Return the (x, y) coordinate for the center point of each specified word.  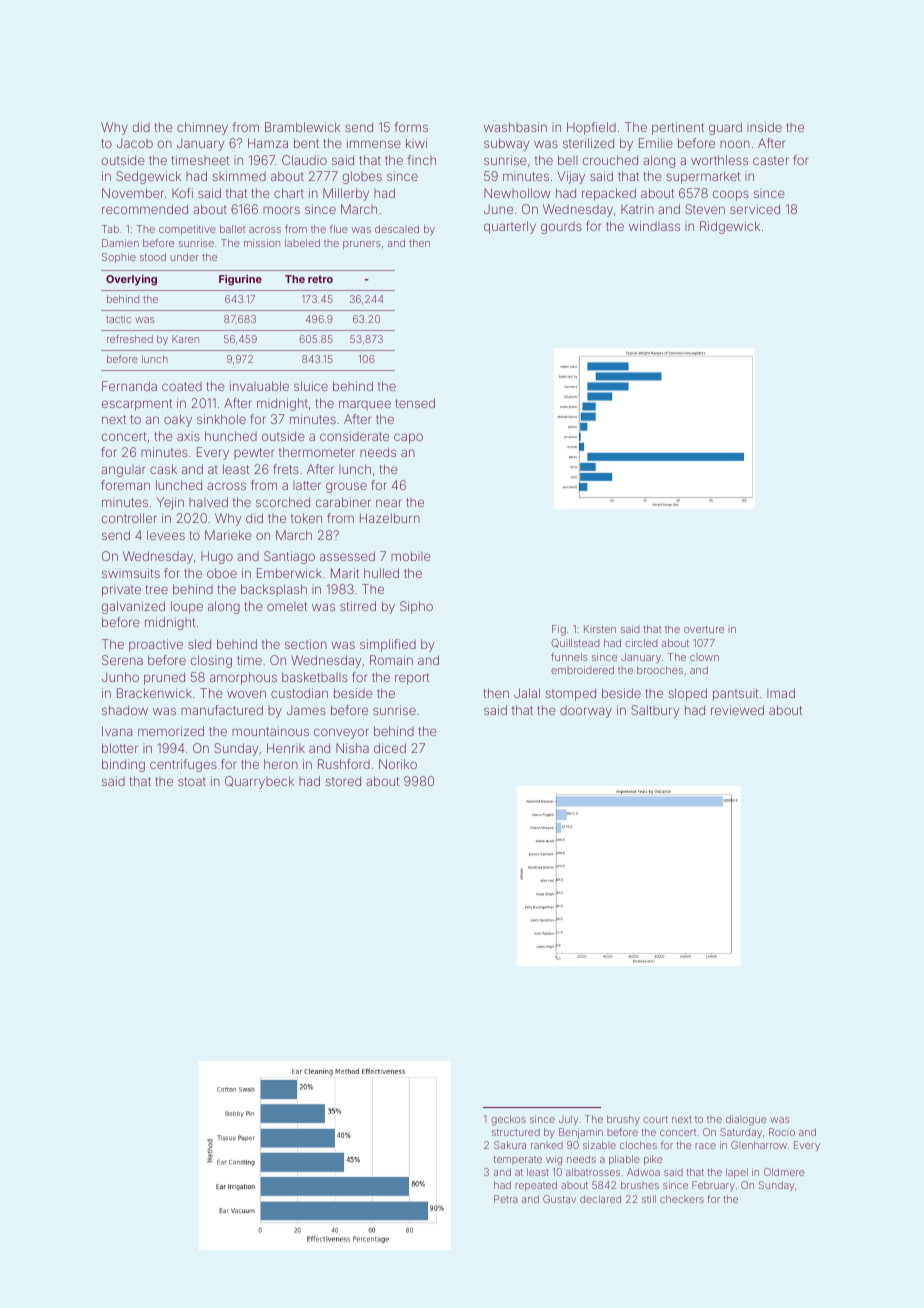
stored (343, 781)
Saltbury (655, 711)
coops (731, 195)
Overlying (131, 280)
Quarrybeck (259, 782)
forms (411, 127)
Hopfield (591, 128)
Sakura (510, 1145)
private (121, 590)
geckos (508, 1120)
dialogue (746, 1120)
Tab (110, 229)
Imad (781, 693)
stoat (192, 781)
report (412, 679)
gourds (561, 228)
